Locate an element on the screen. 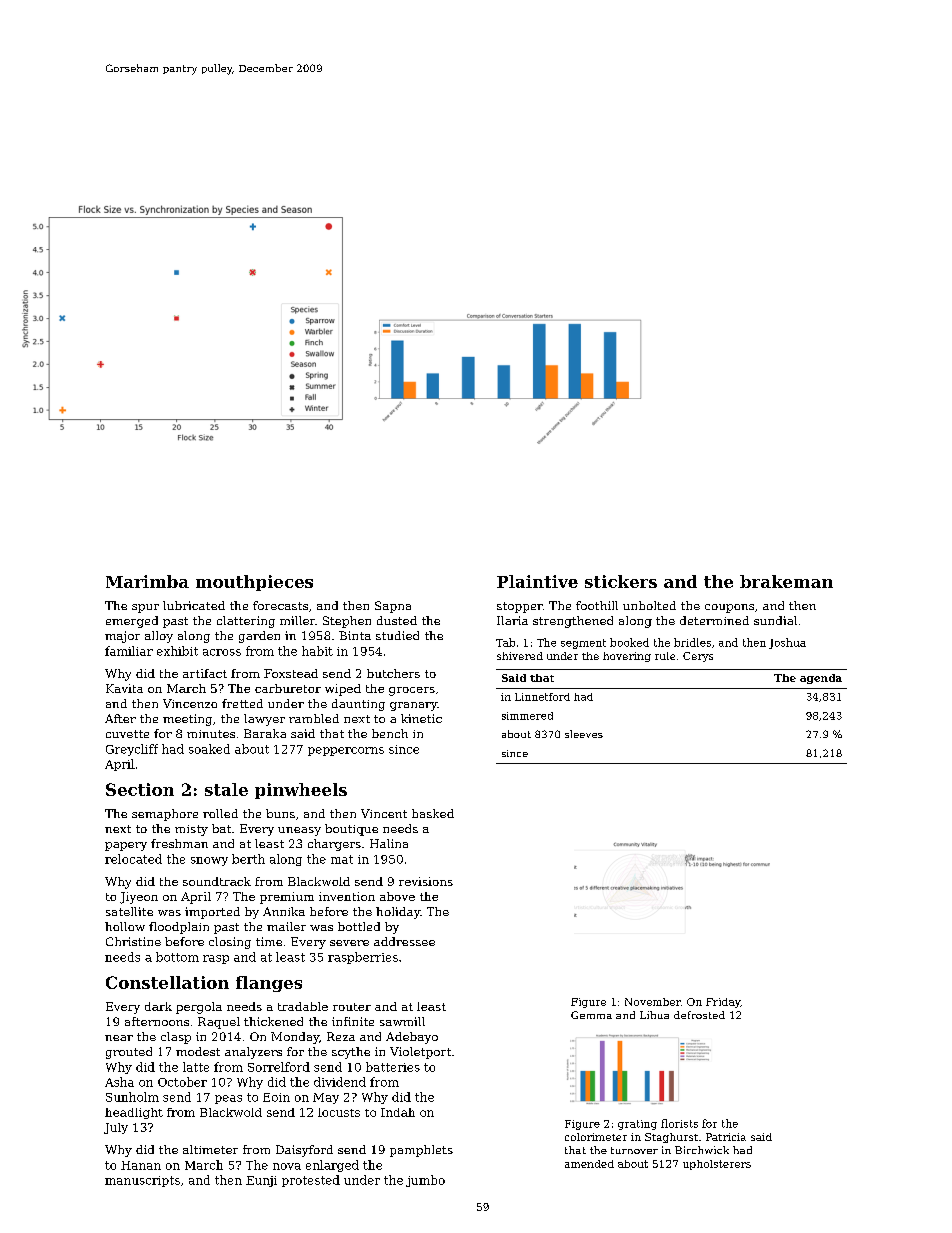 The width and height of the screenshot is (952, 1233). router is located at coordinates (352, 1007).
